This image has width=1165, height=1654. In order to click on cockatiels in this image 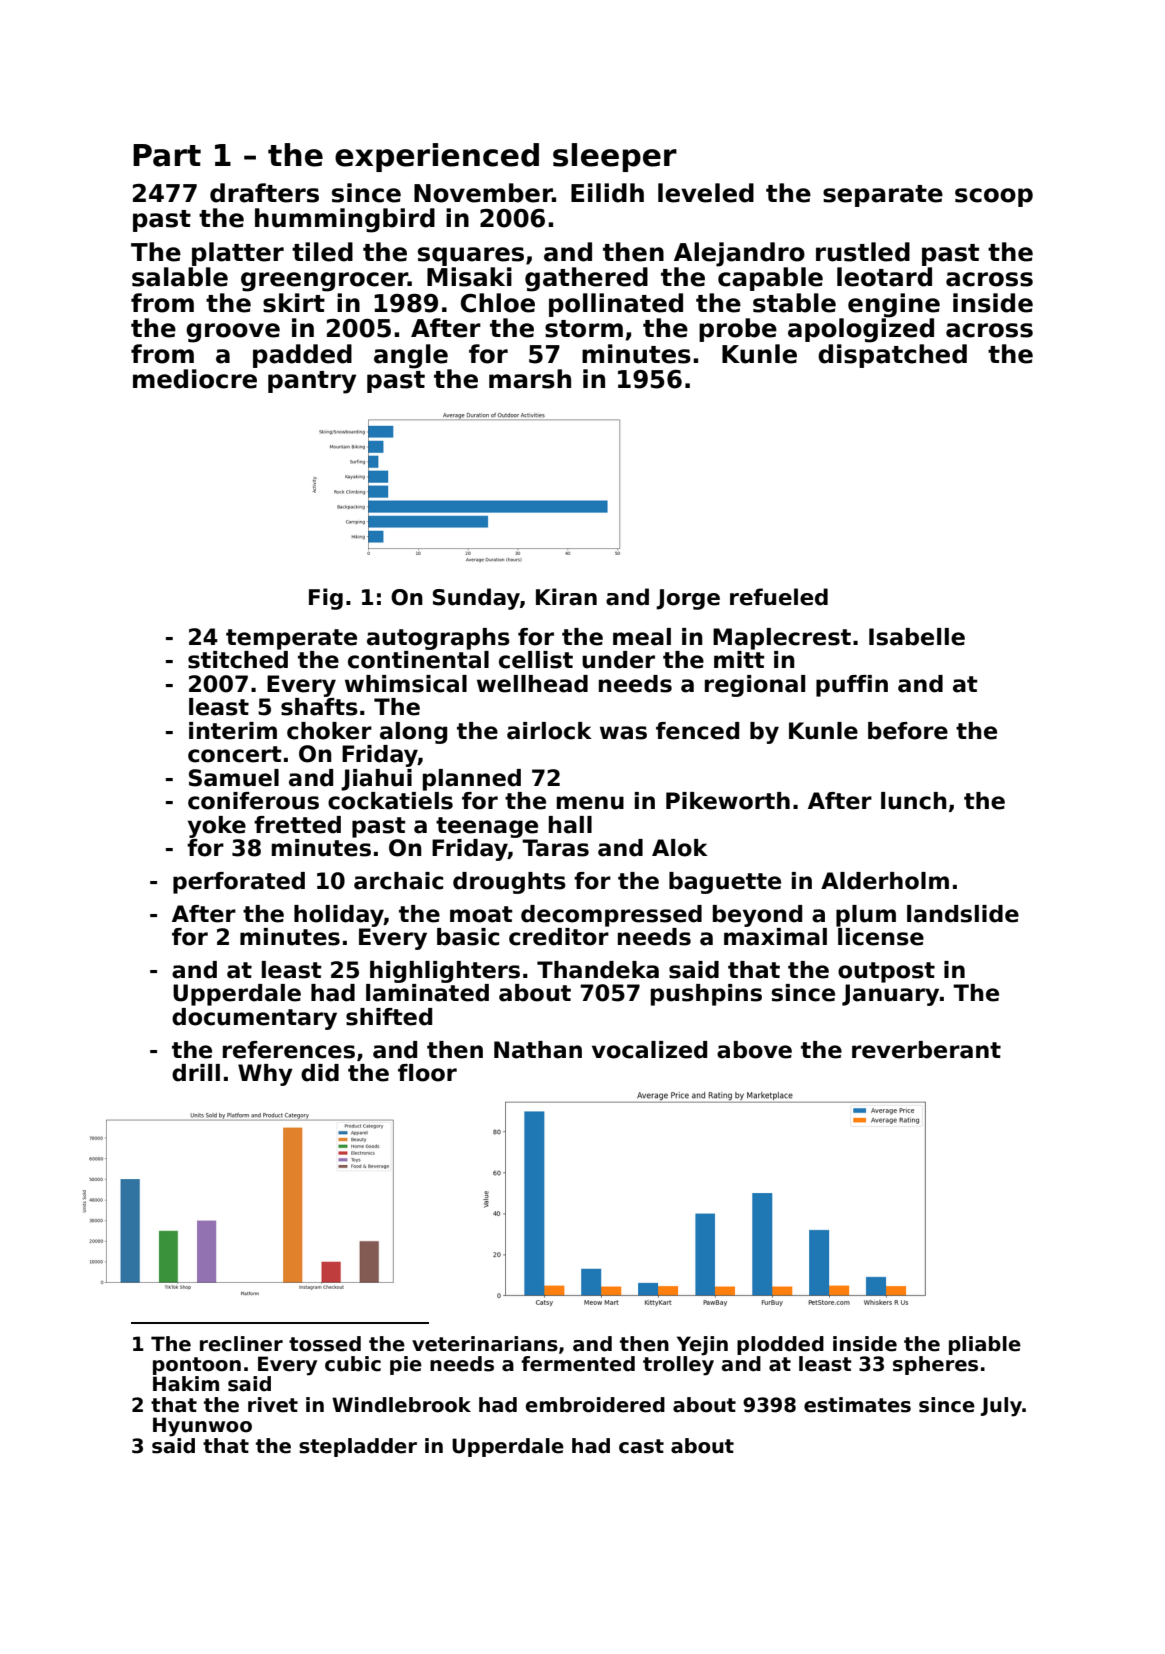, I will do `click(390, 801)`.
